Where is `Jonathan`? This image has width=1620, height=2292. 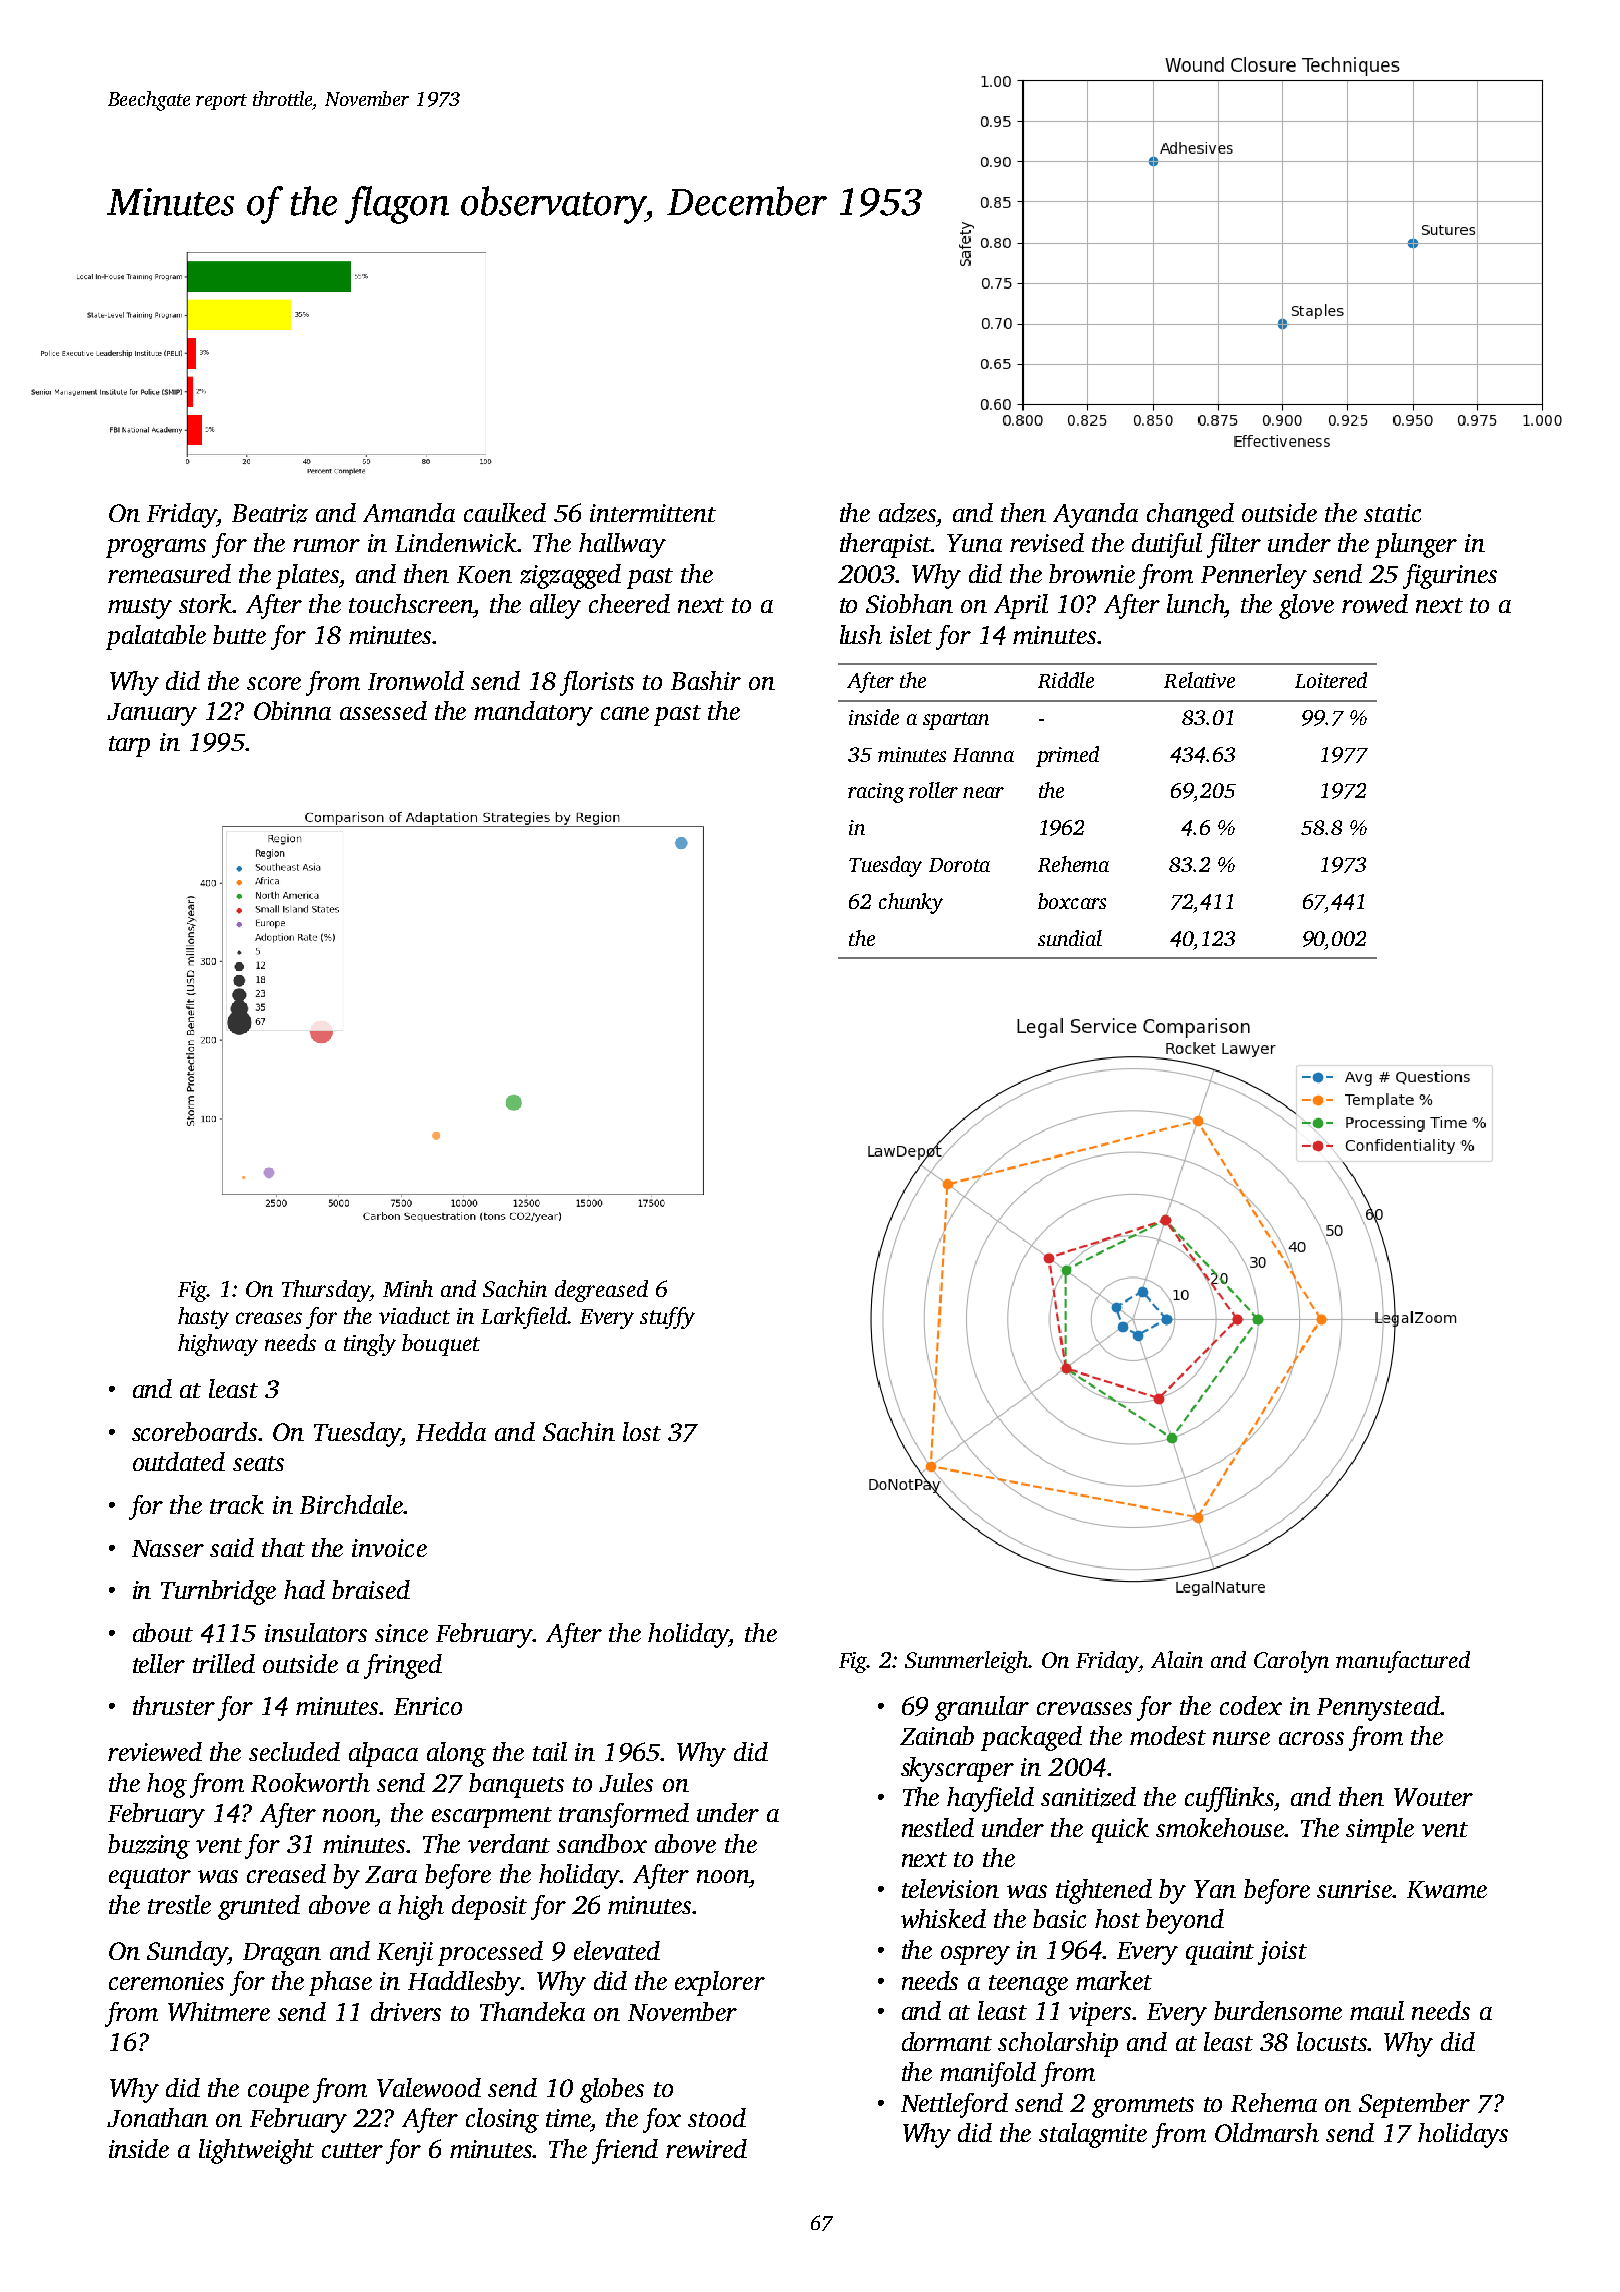 Jonathan is located at coordinates (157, 2117).
